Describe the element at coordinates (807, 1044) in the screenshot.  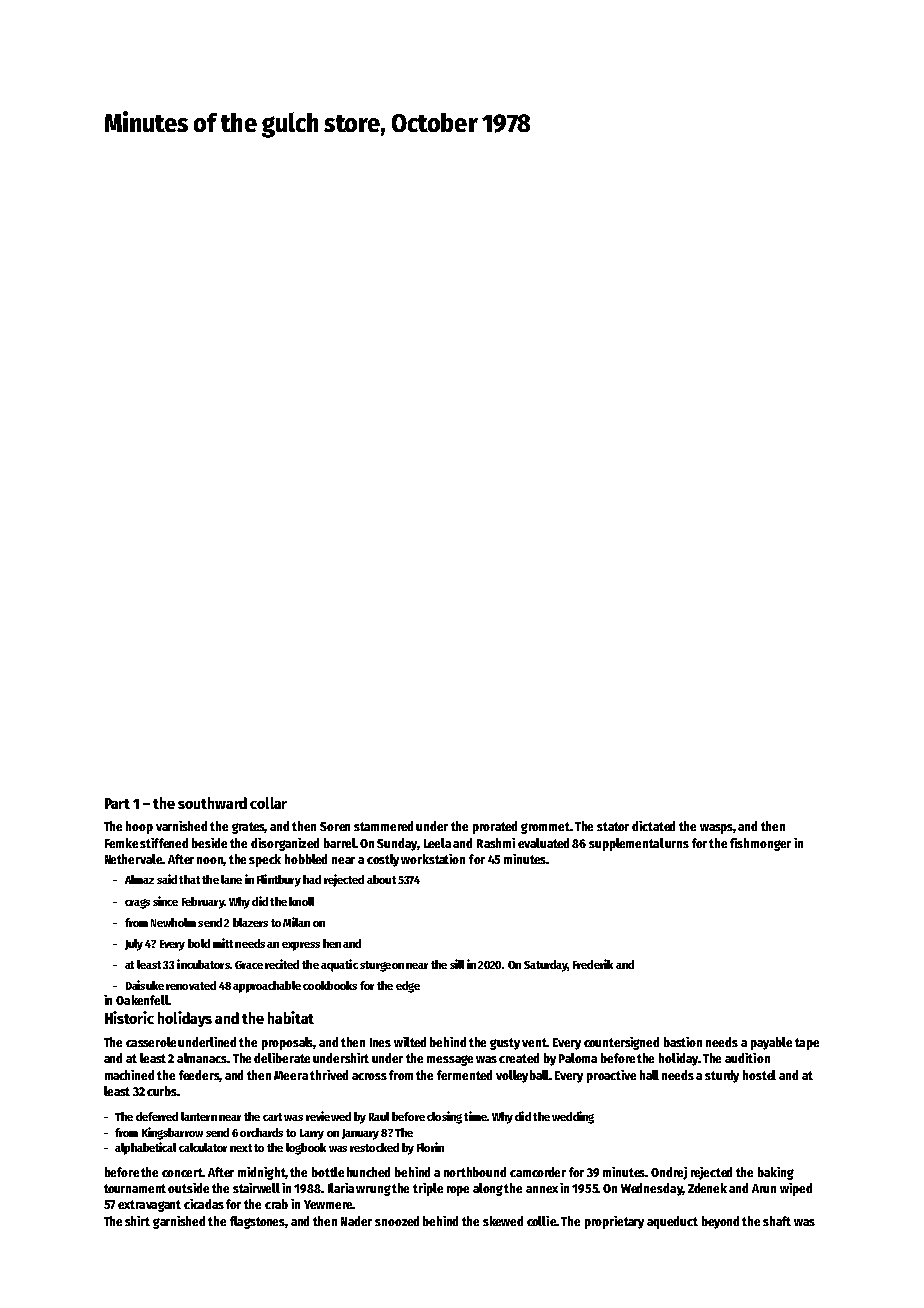
I see `tape` at that location.
